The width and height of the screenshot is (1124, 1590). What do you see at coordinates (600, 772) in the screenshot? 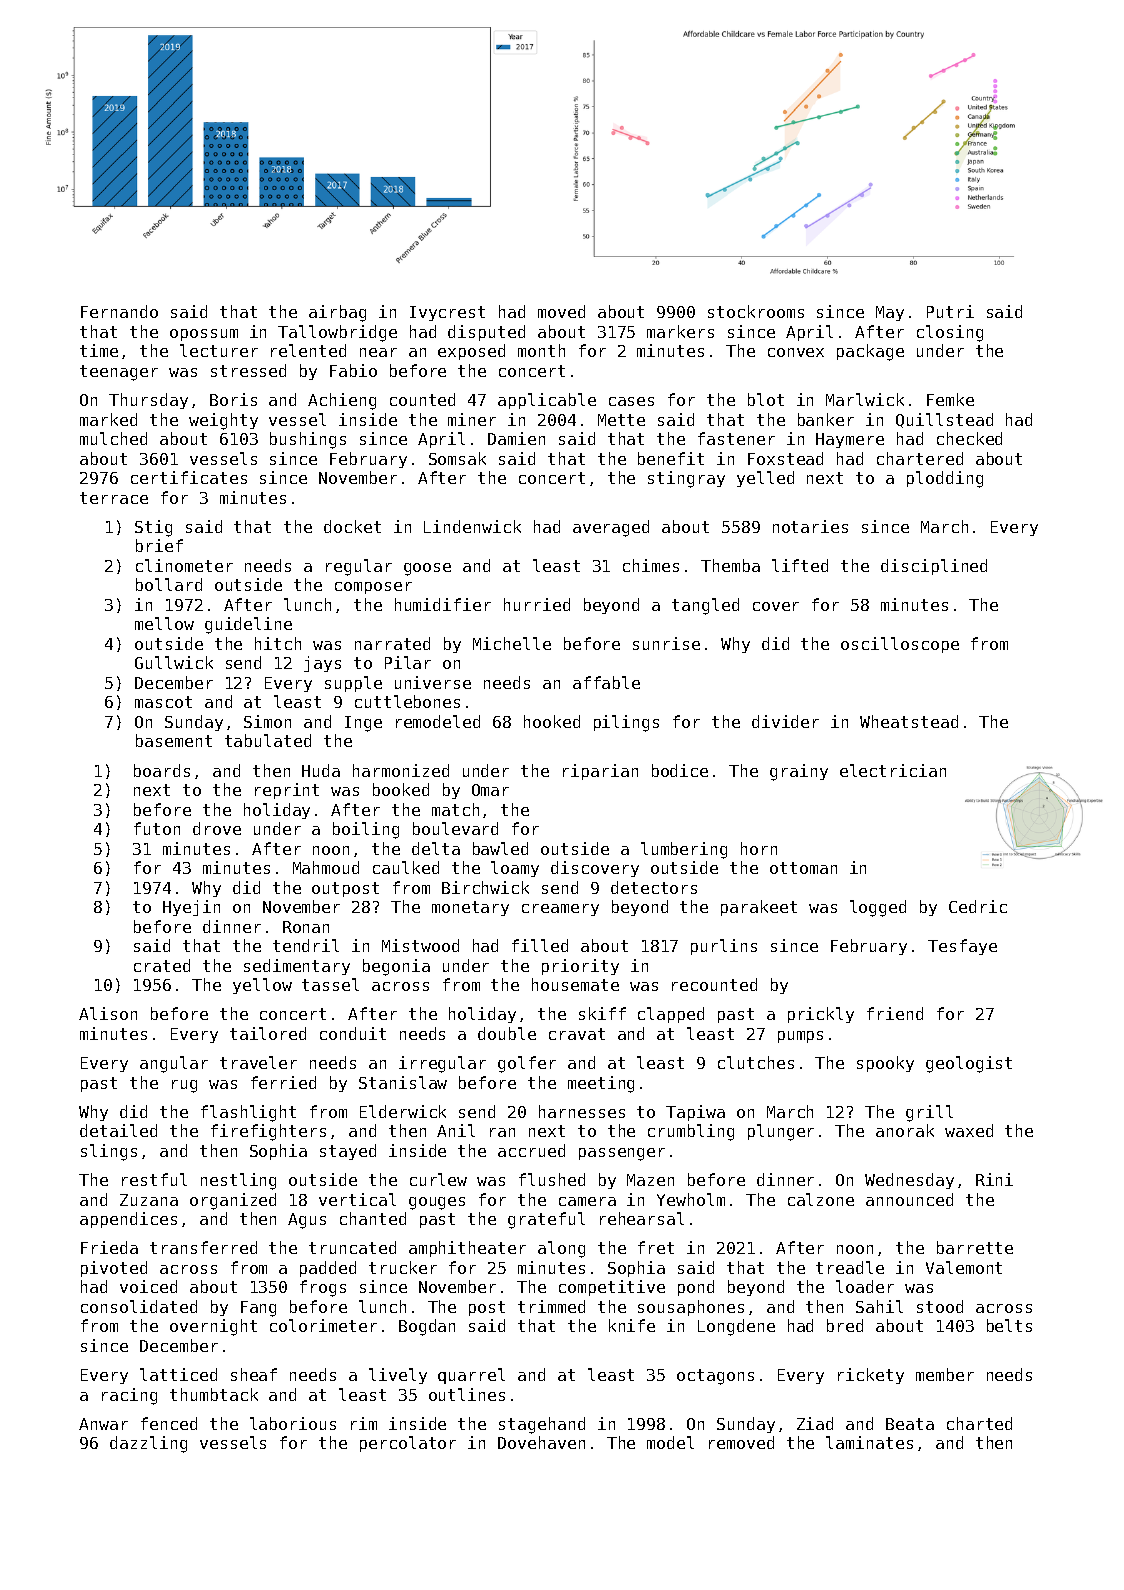
I see `riparian` at bounding box center [600, 772].
